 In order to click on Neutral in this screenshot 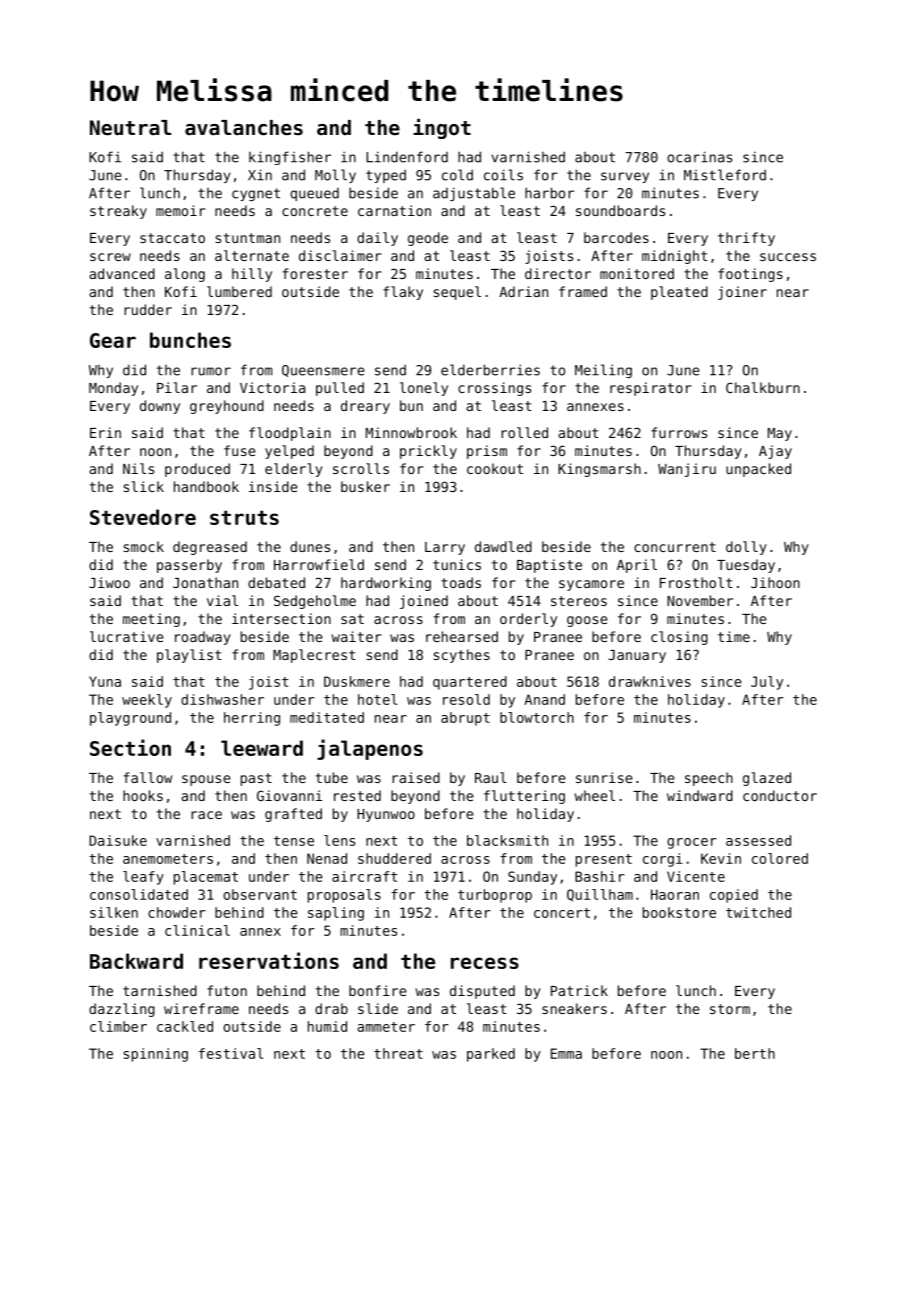, I will do `click(130, 128)`.
